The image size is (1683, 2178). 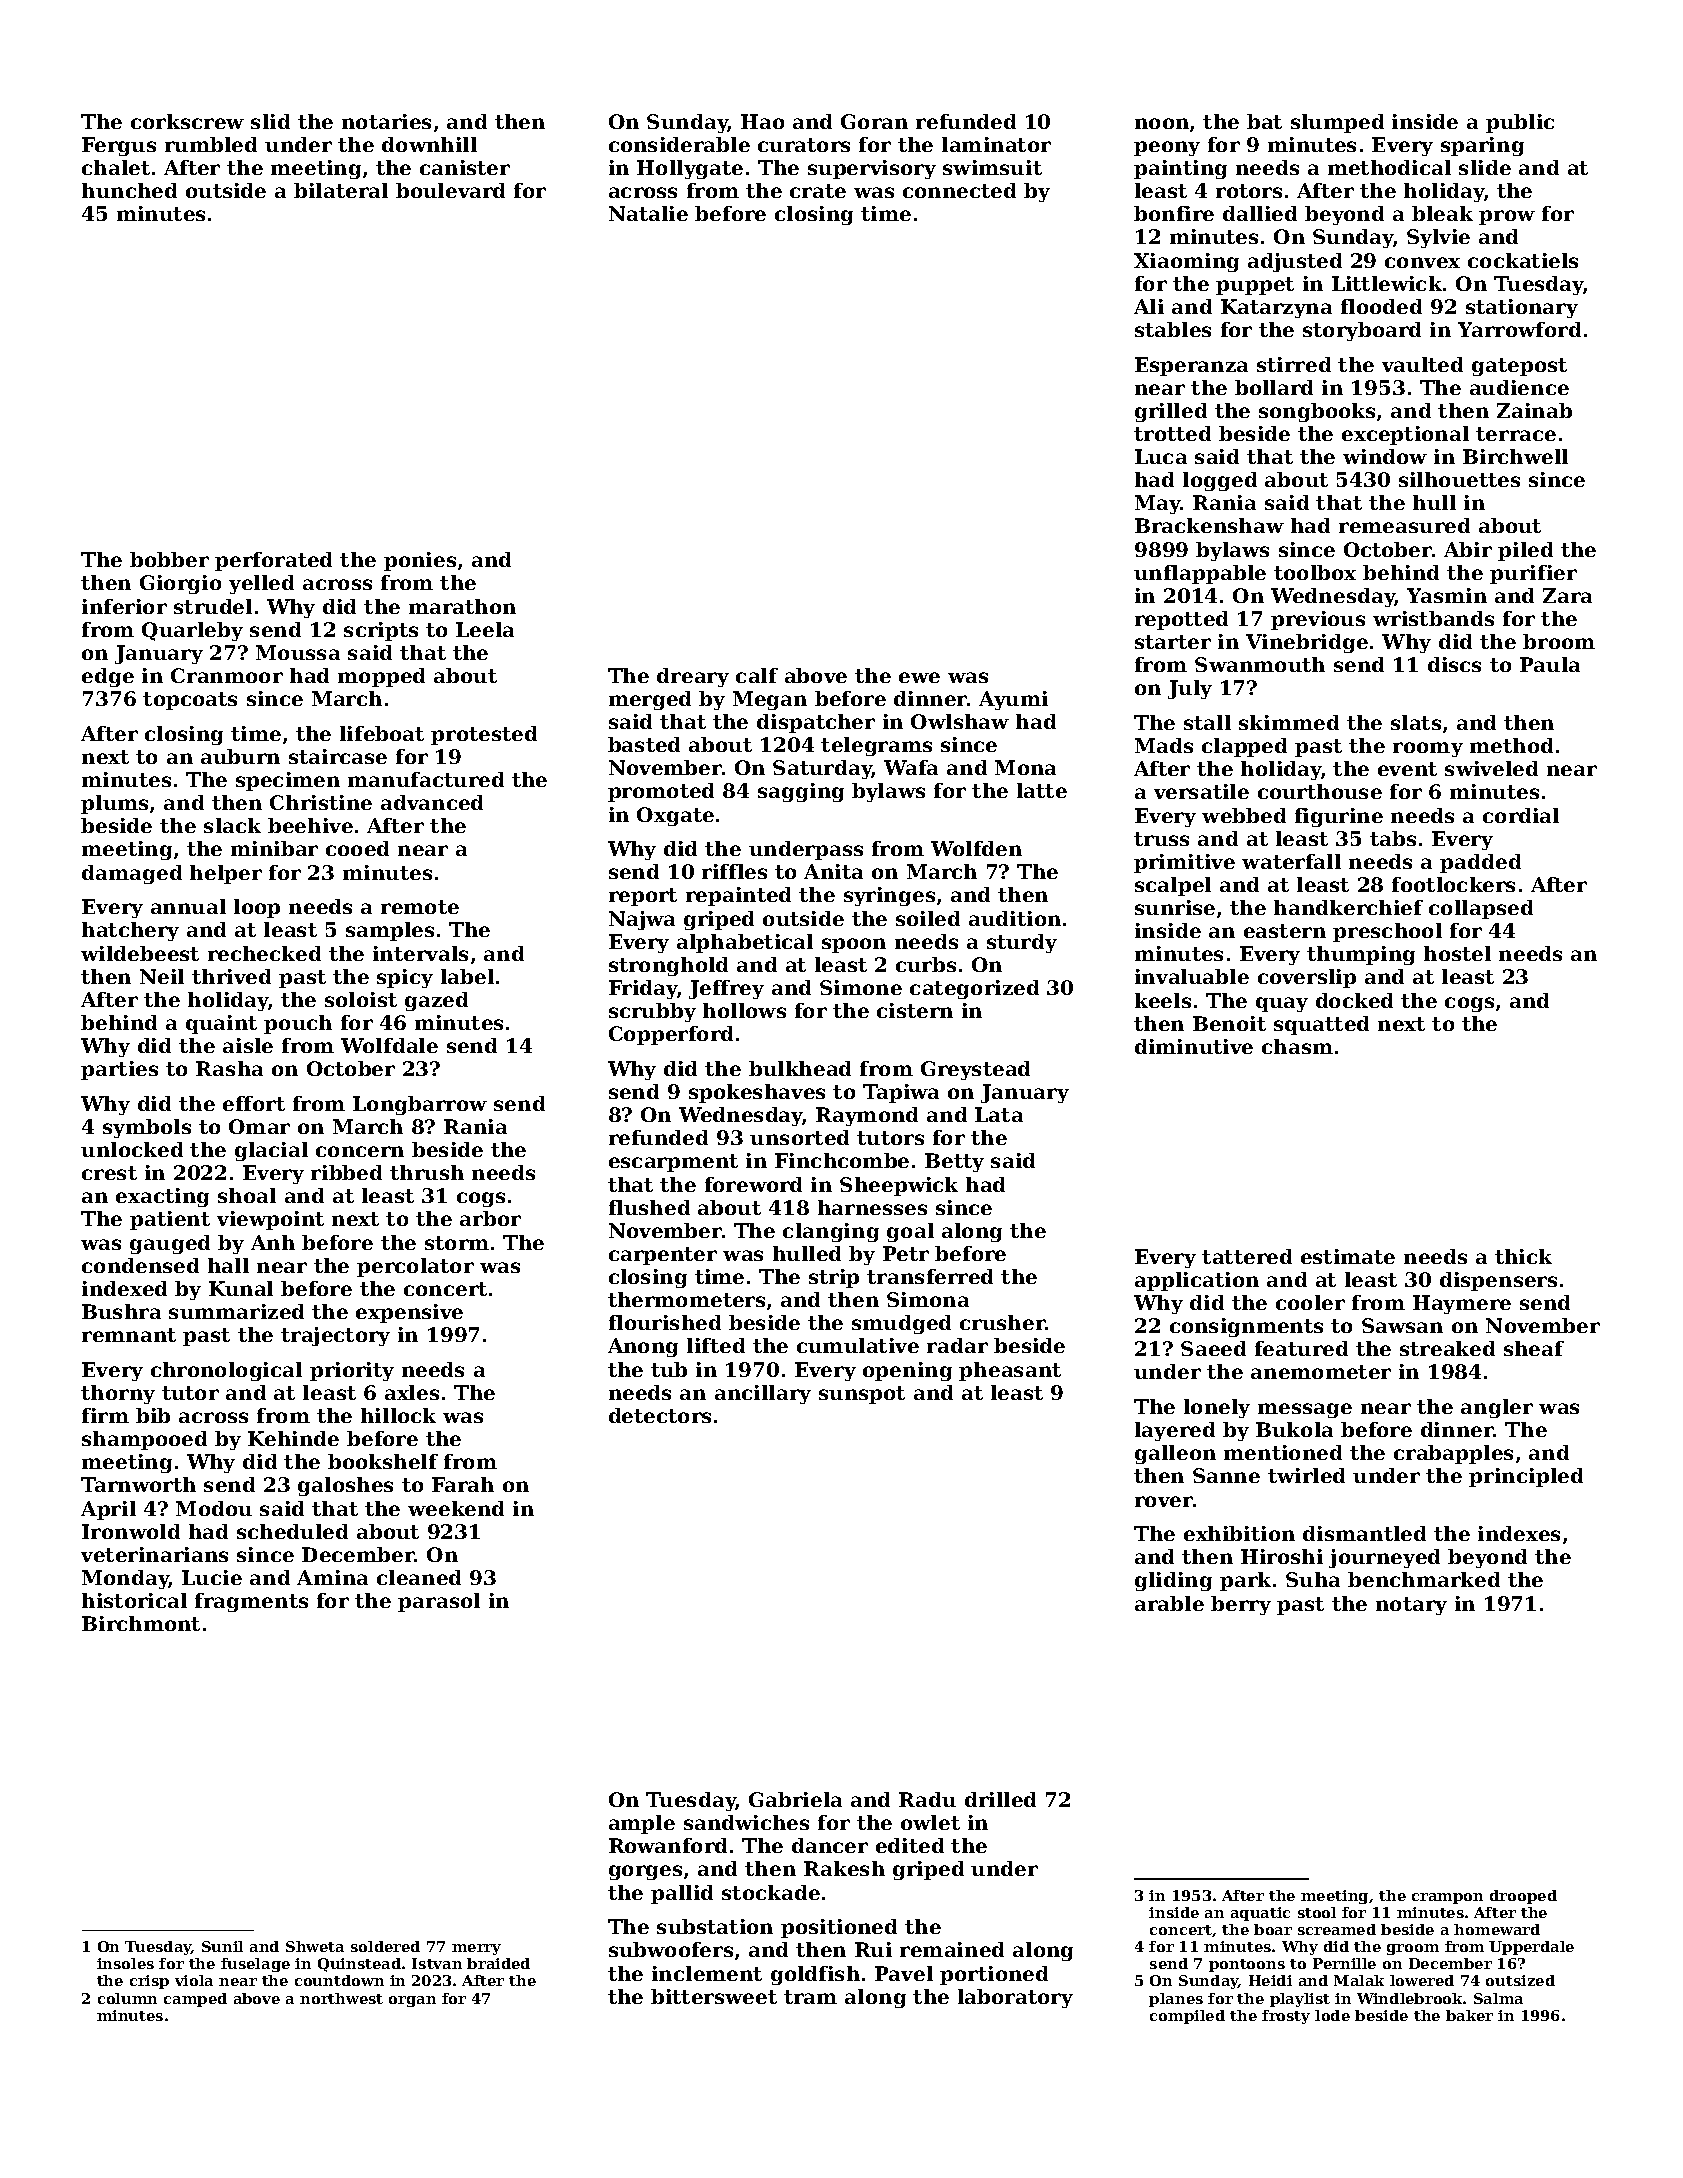 What do you see at coordinates (1519, 329) in the image?
I see `Yarrowford` at bounding box center [1519, 329].
